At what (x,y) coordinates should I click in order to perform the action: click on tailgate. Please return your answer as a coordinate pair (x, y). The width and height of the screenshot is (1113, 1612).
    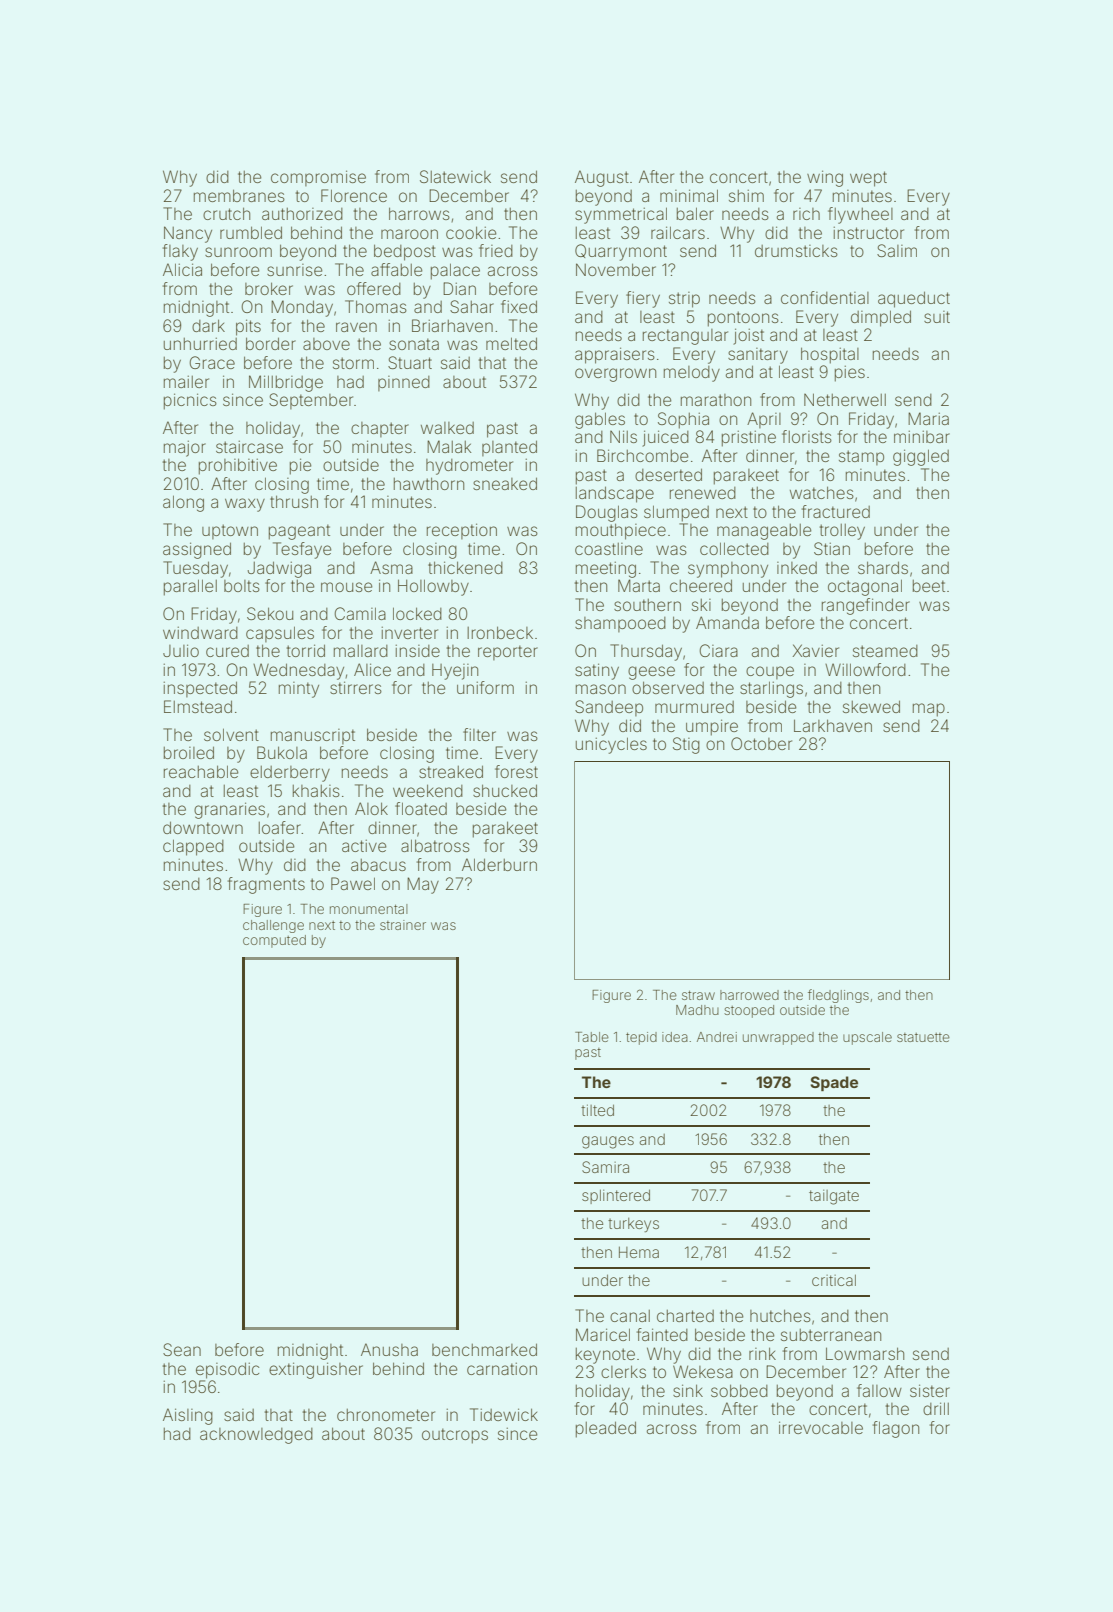
    Looking at the image, I should click on (834, 1197).
